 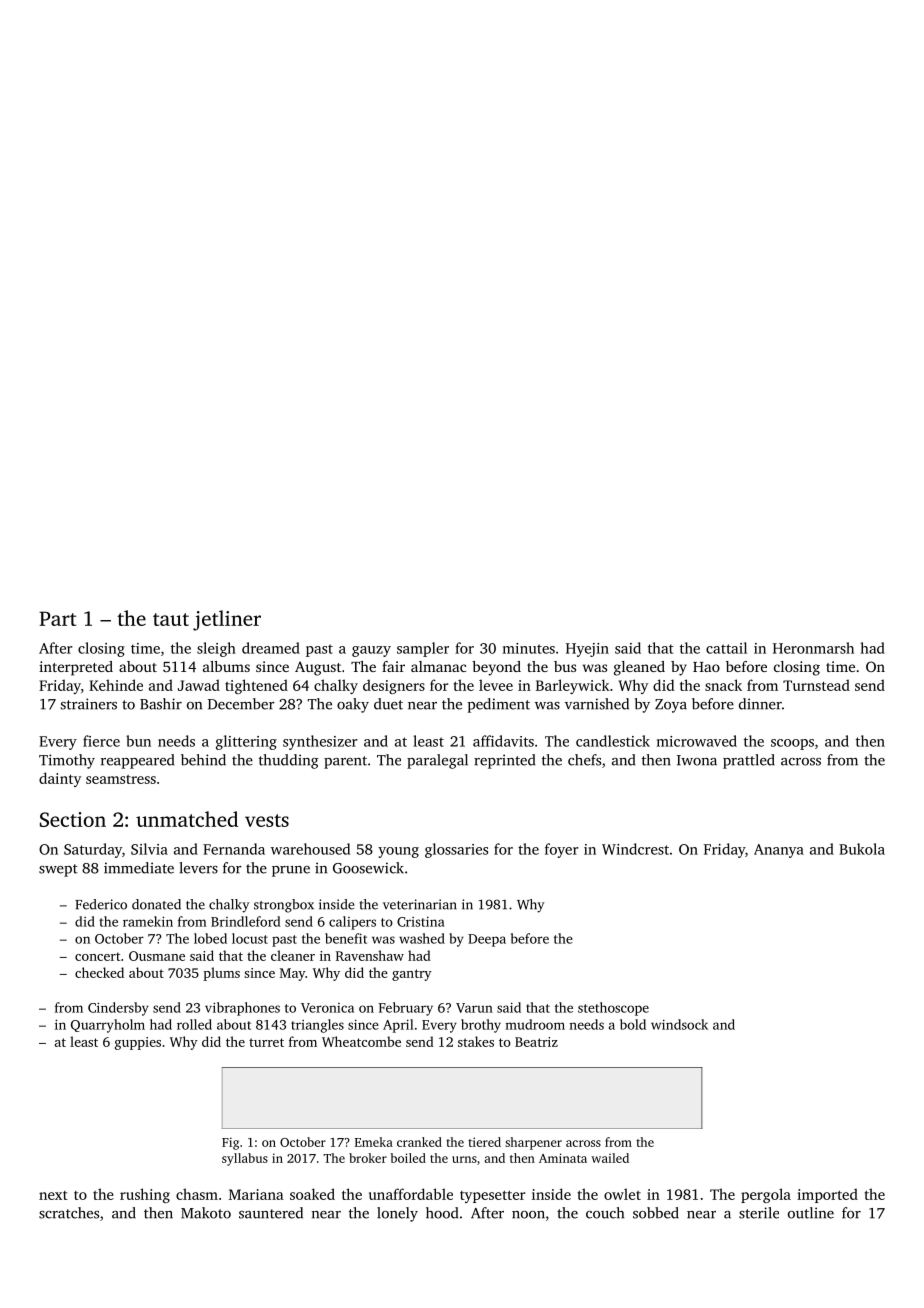 What do you see at coordinates (813, 648) in the screenshot?
I see `Heronmarsh` at bounding box center [813, 648].
